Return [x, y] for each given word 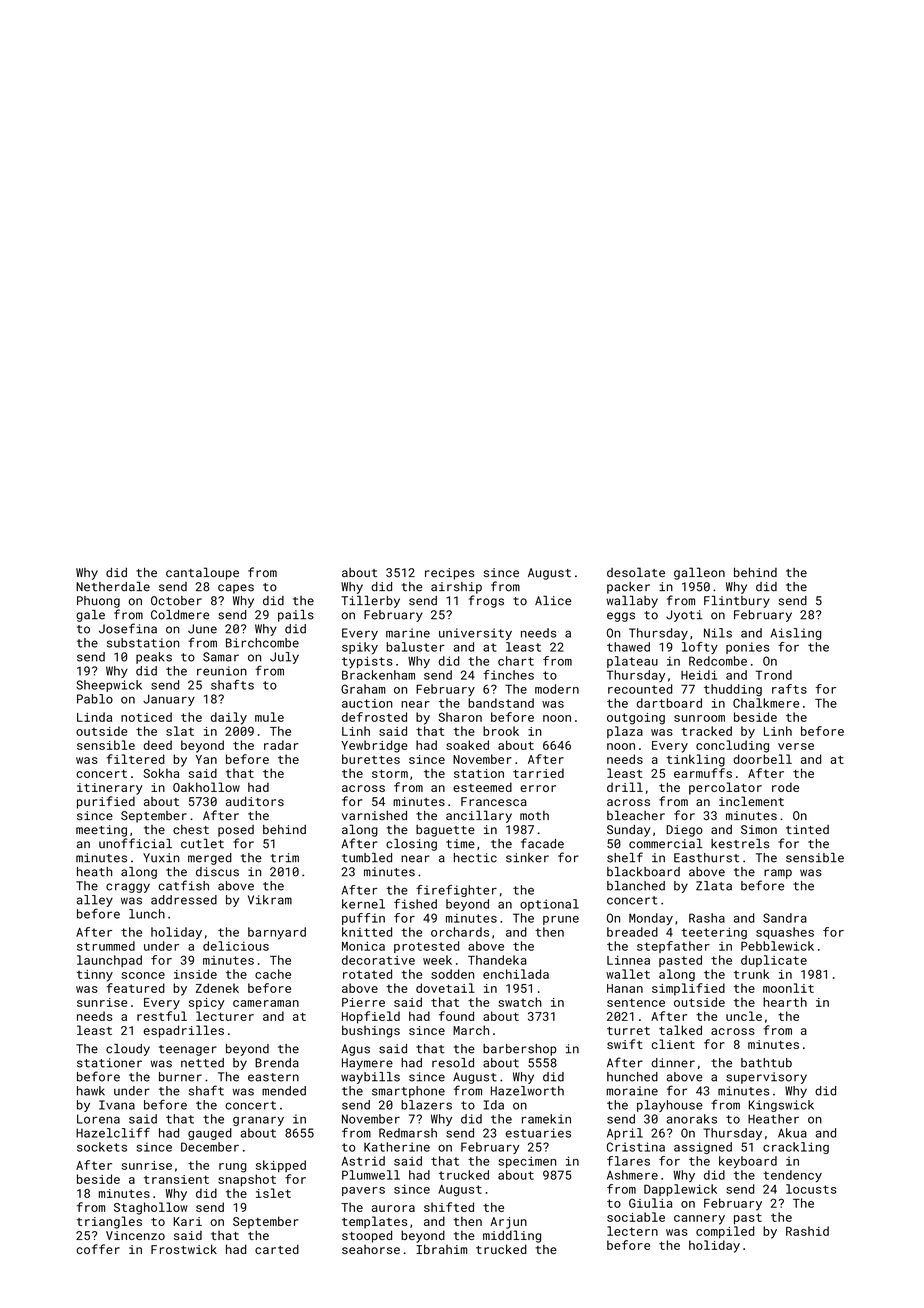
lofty [700, 648]
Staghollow [151, 1208]
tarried [538, 773]
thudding [733, 690]
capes [236, 589]
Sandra [785, 918]
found [456, 1016]
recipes [449, 574]
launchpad [109, 961]
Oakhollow [206, 787]
